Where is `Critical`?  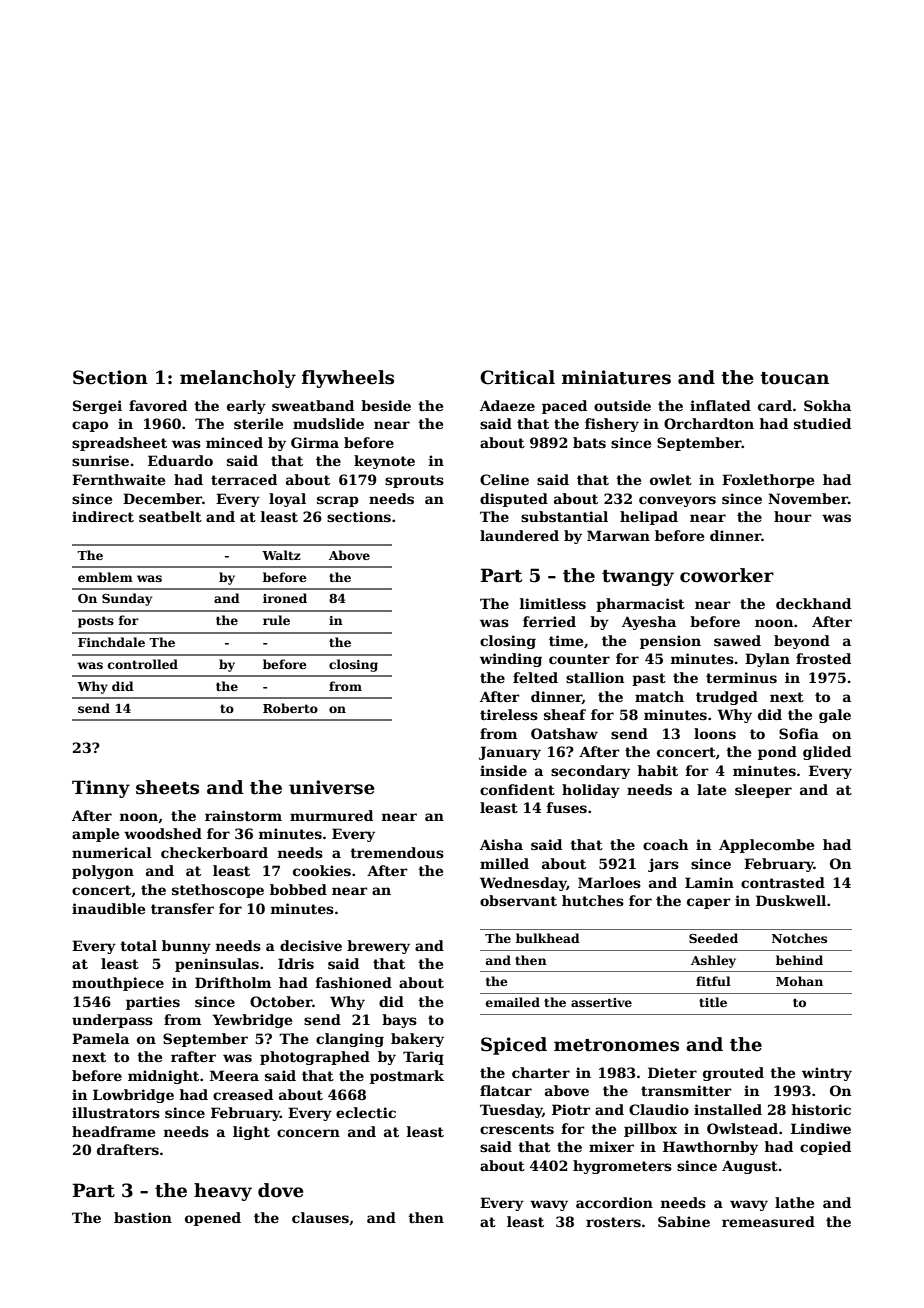 Critical is located at coordinates (517, 377).
